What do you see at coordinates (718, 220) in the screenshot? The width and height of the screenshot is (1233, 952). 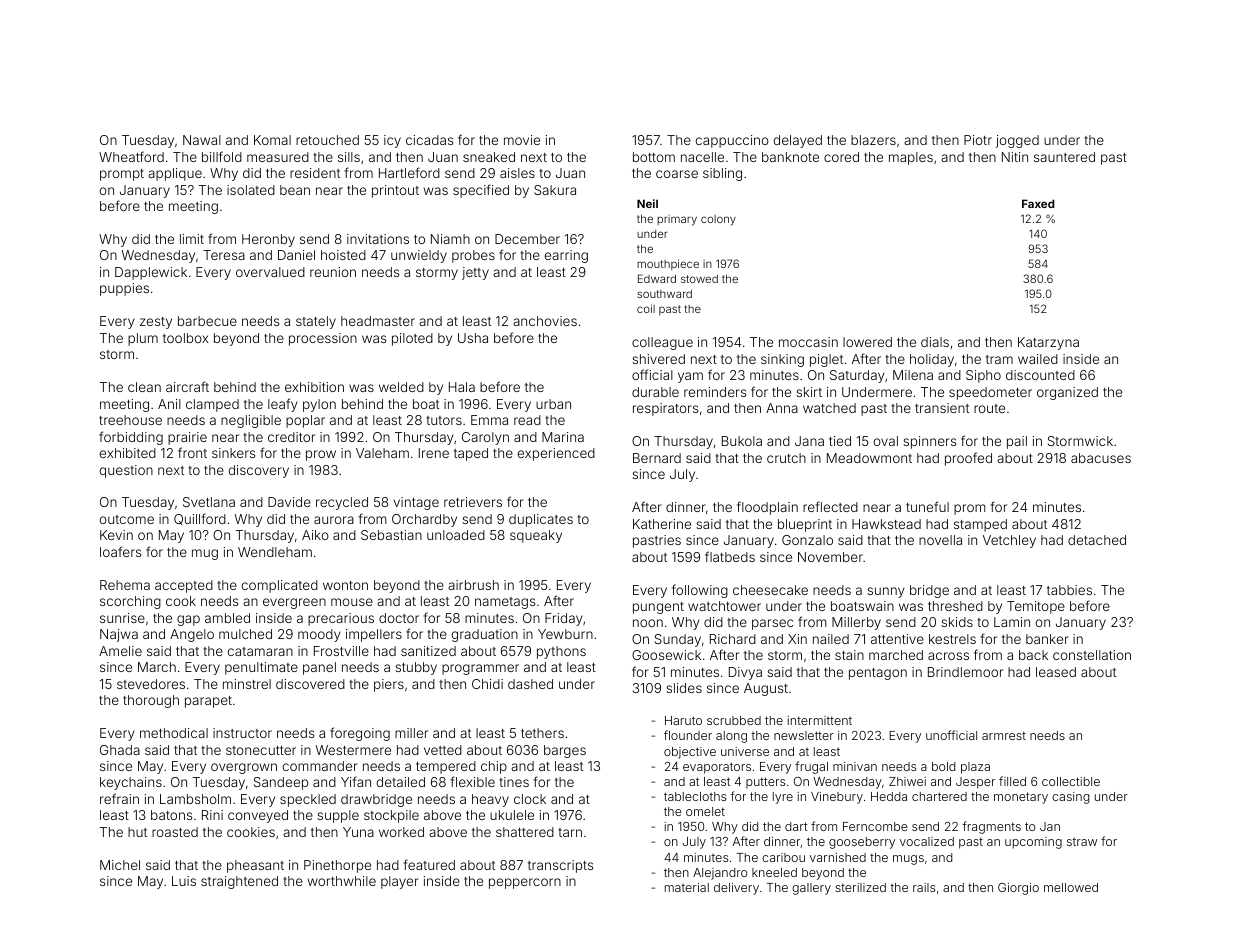 I see `colony` at bounding box center [718, 220].
